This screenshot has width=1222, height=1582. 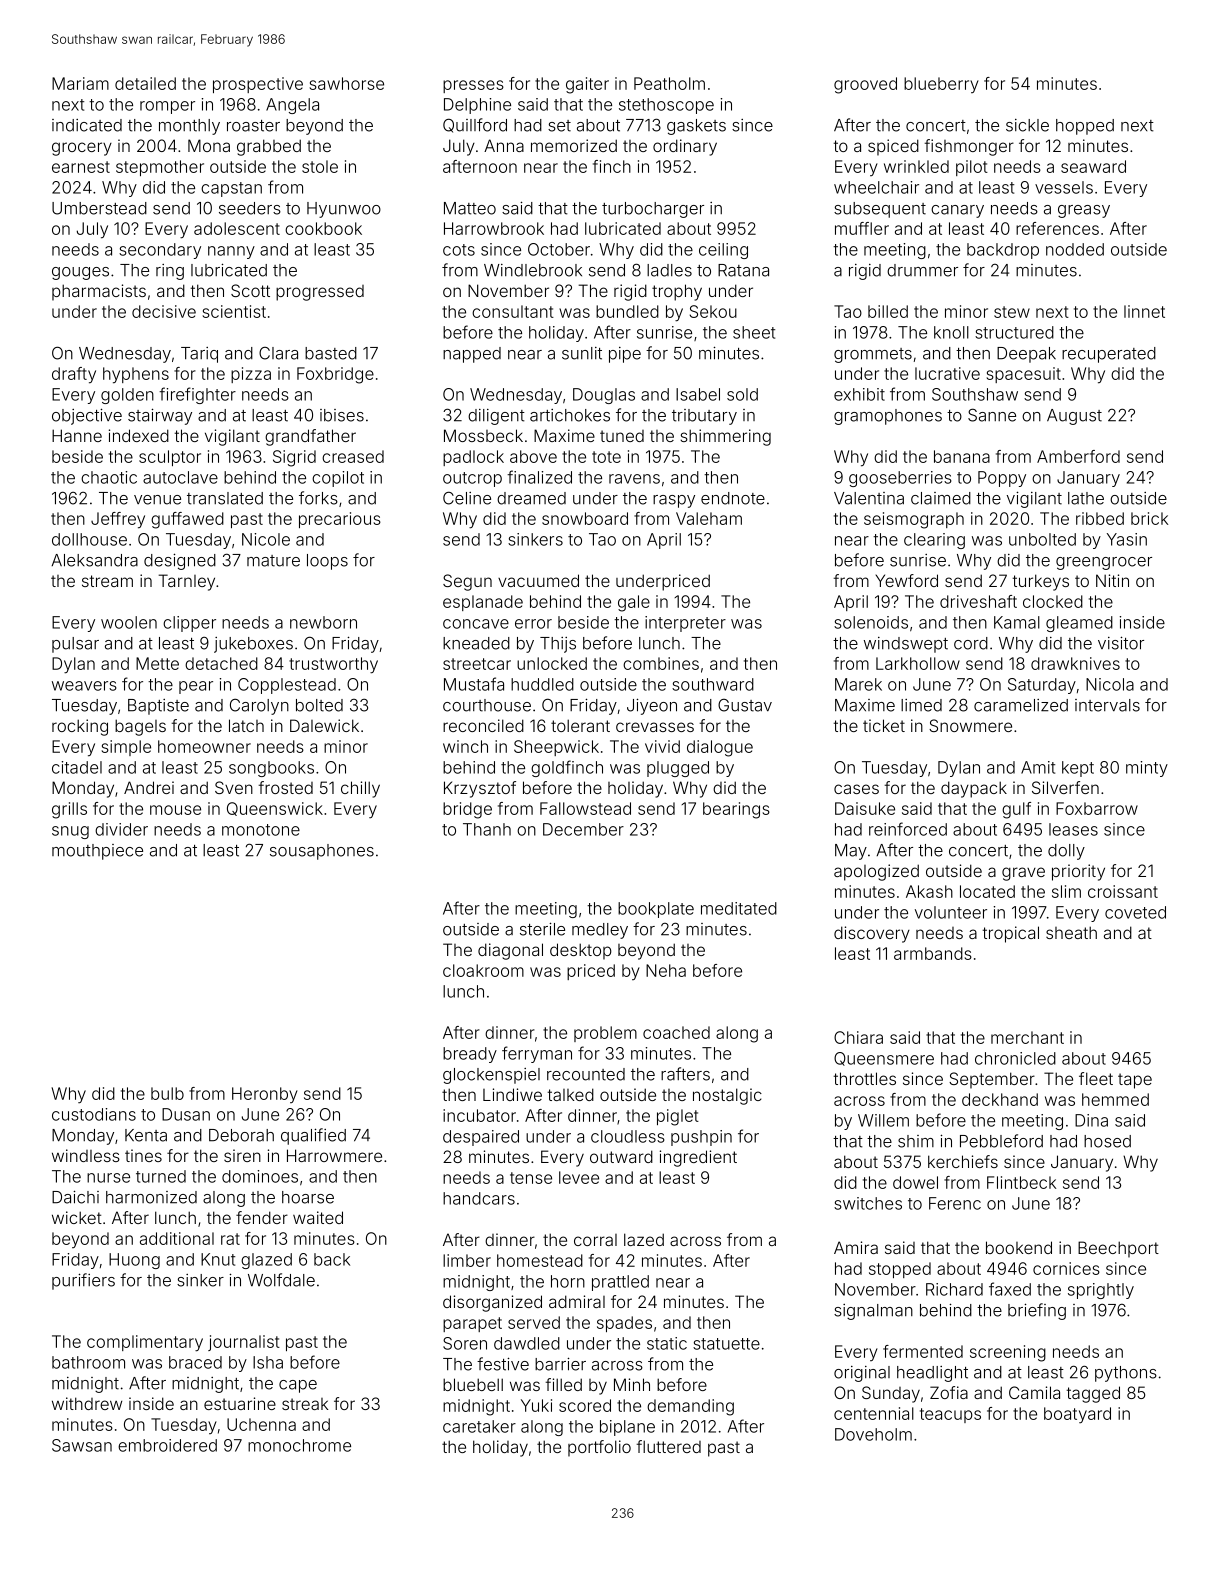 I want to click on filled, so click(x=563, y=1384).
